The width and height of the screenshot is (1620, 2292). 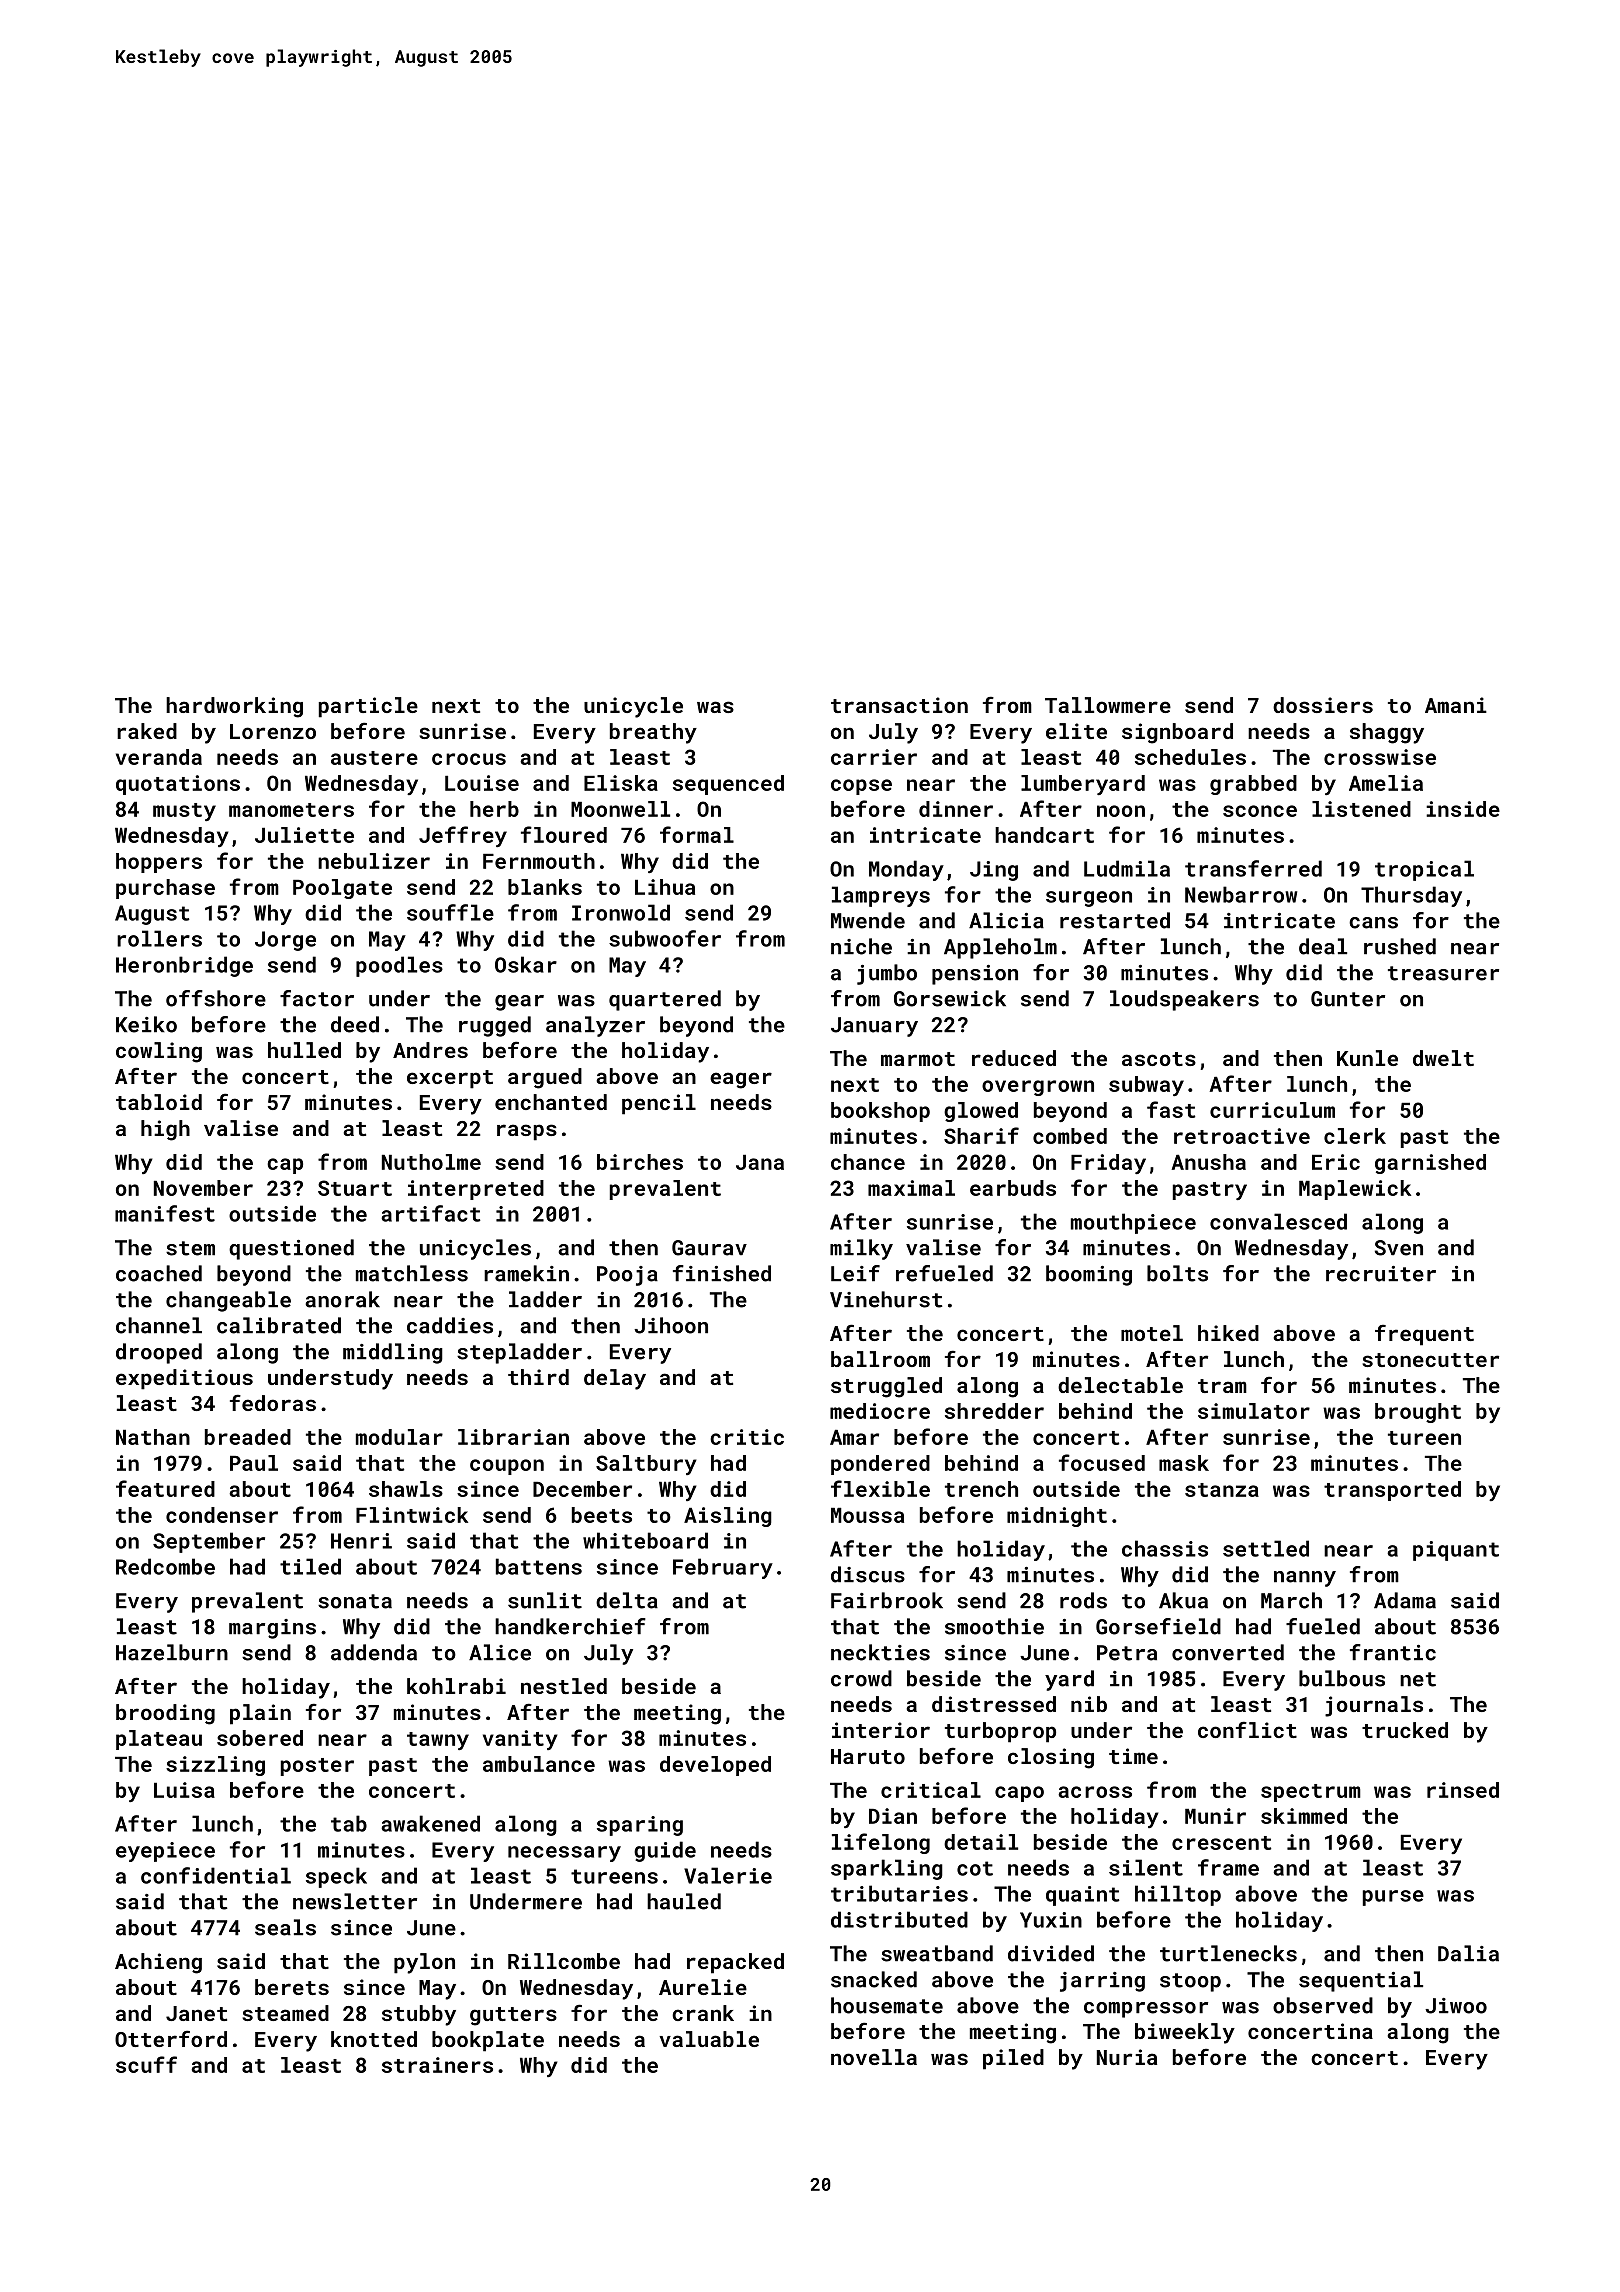 I want to click on drooped, so click(x=159, y=1353).
